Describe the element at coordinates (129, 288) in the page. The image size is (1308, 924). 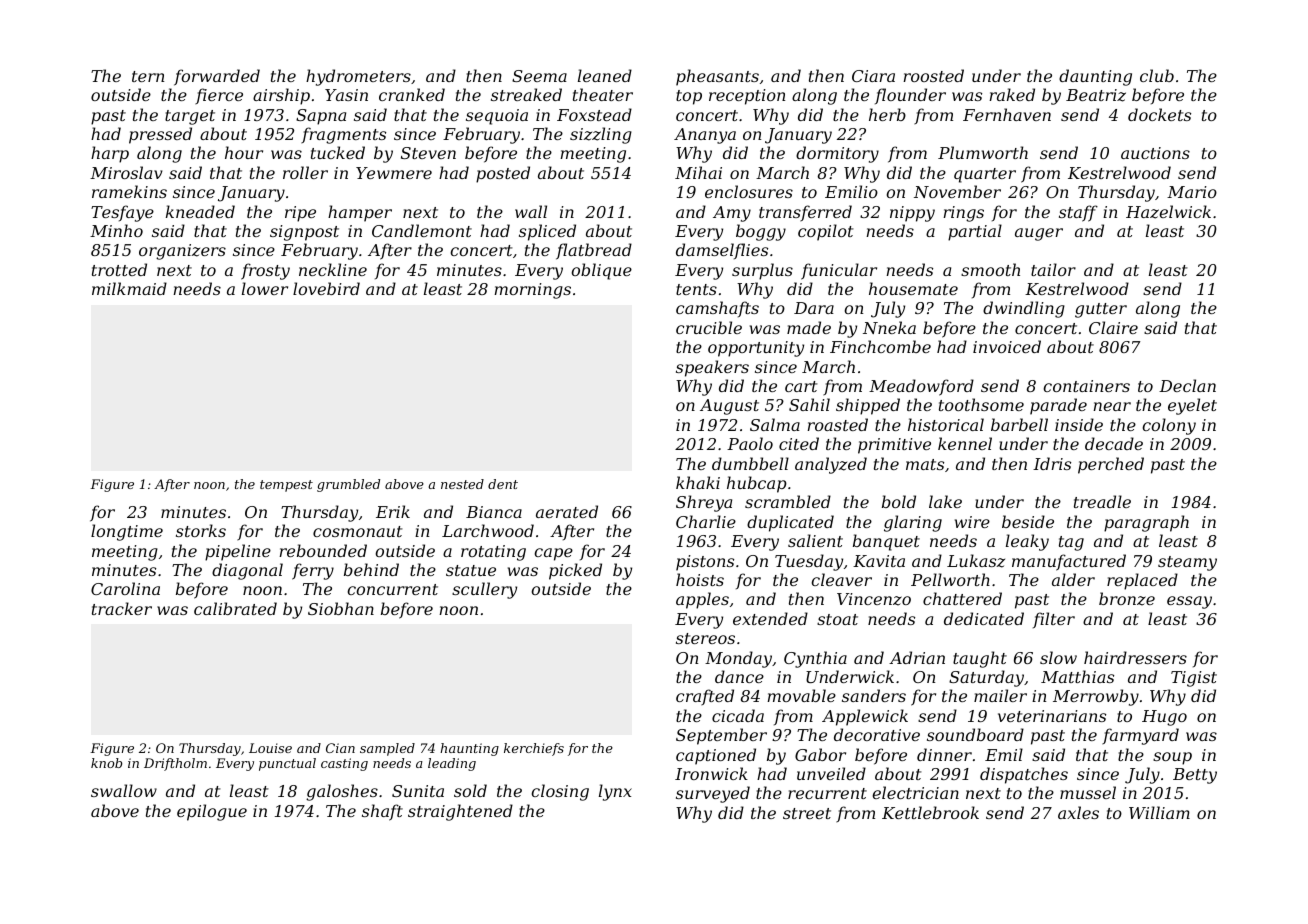
I see `milkmaid` at that location.
